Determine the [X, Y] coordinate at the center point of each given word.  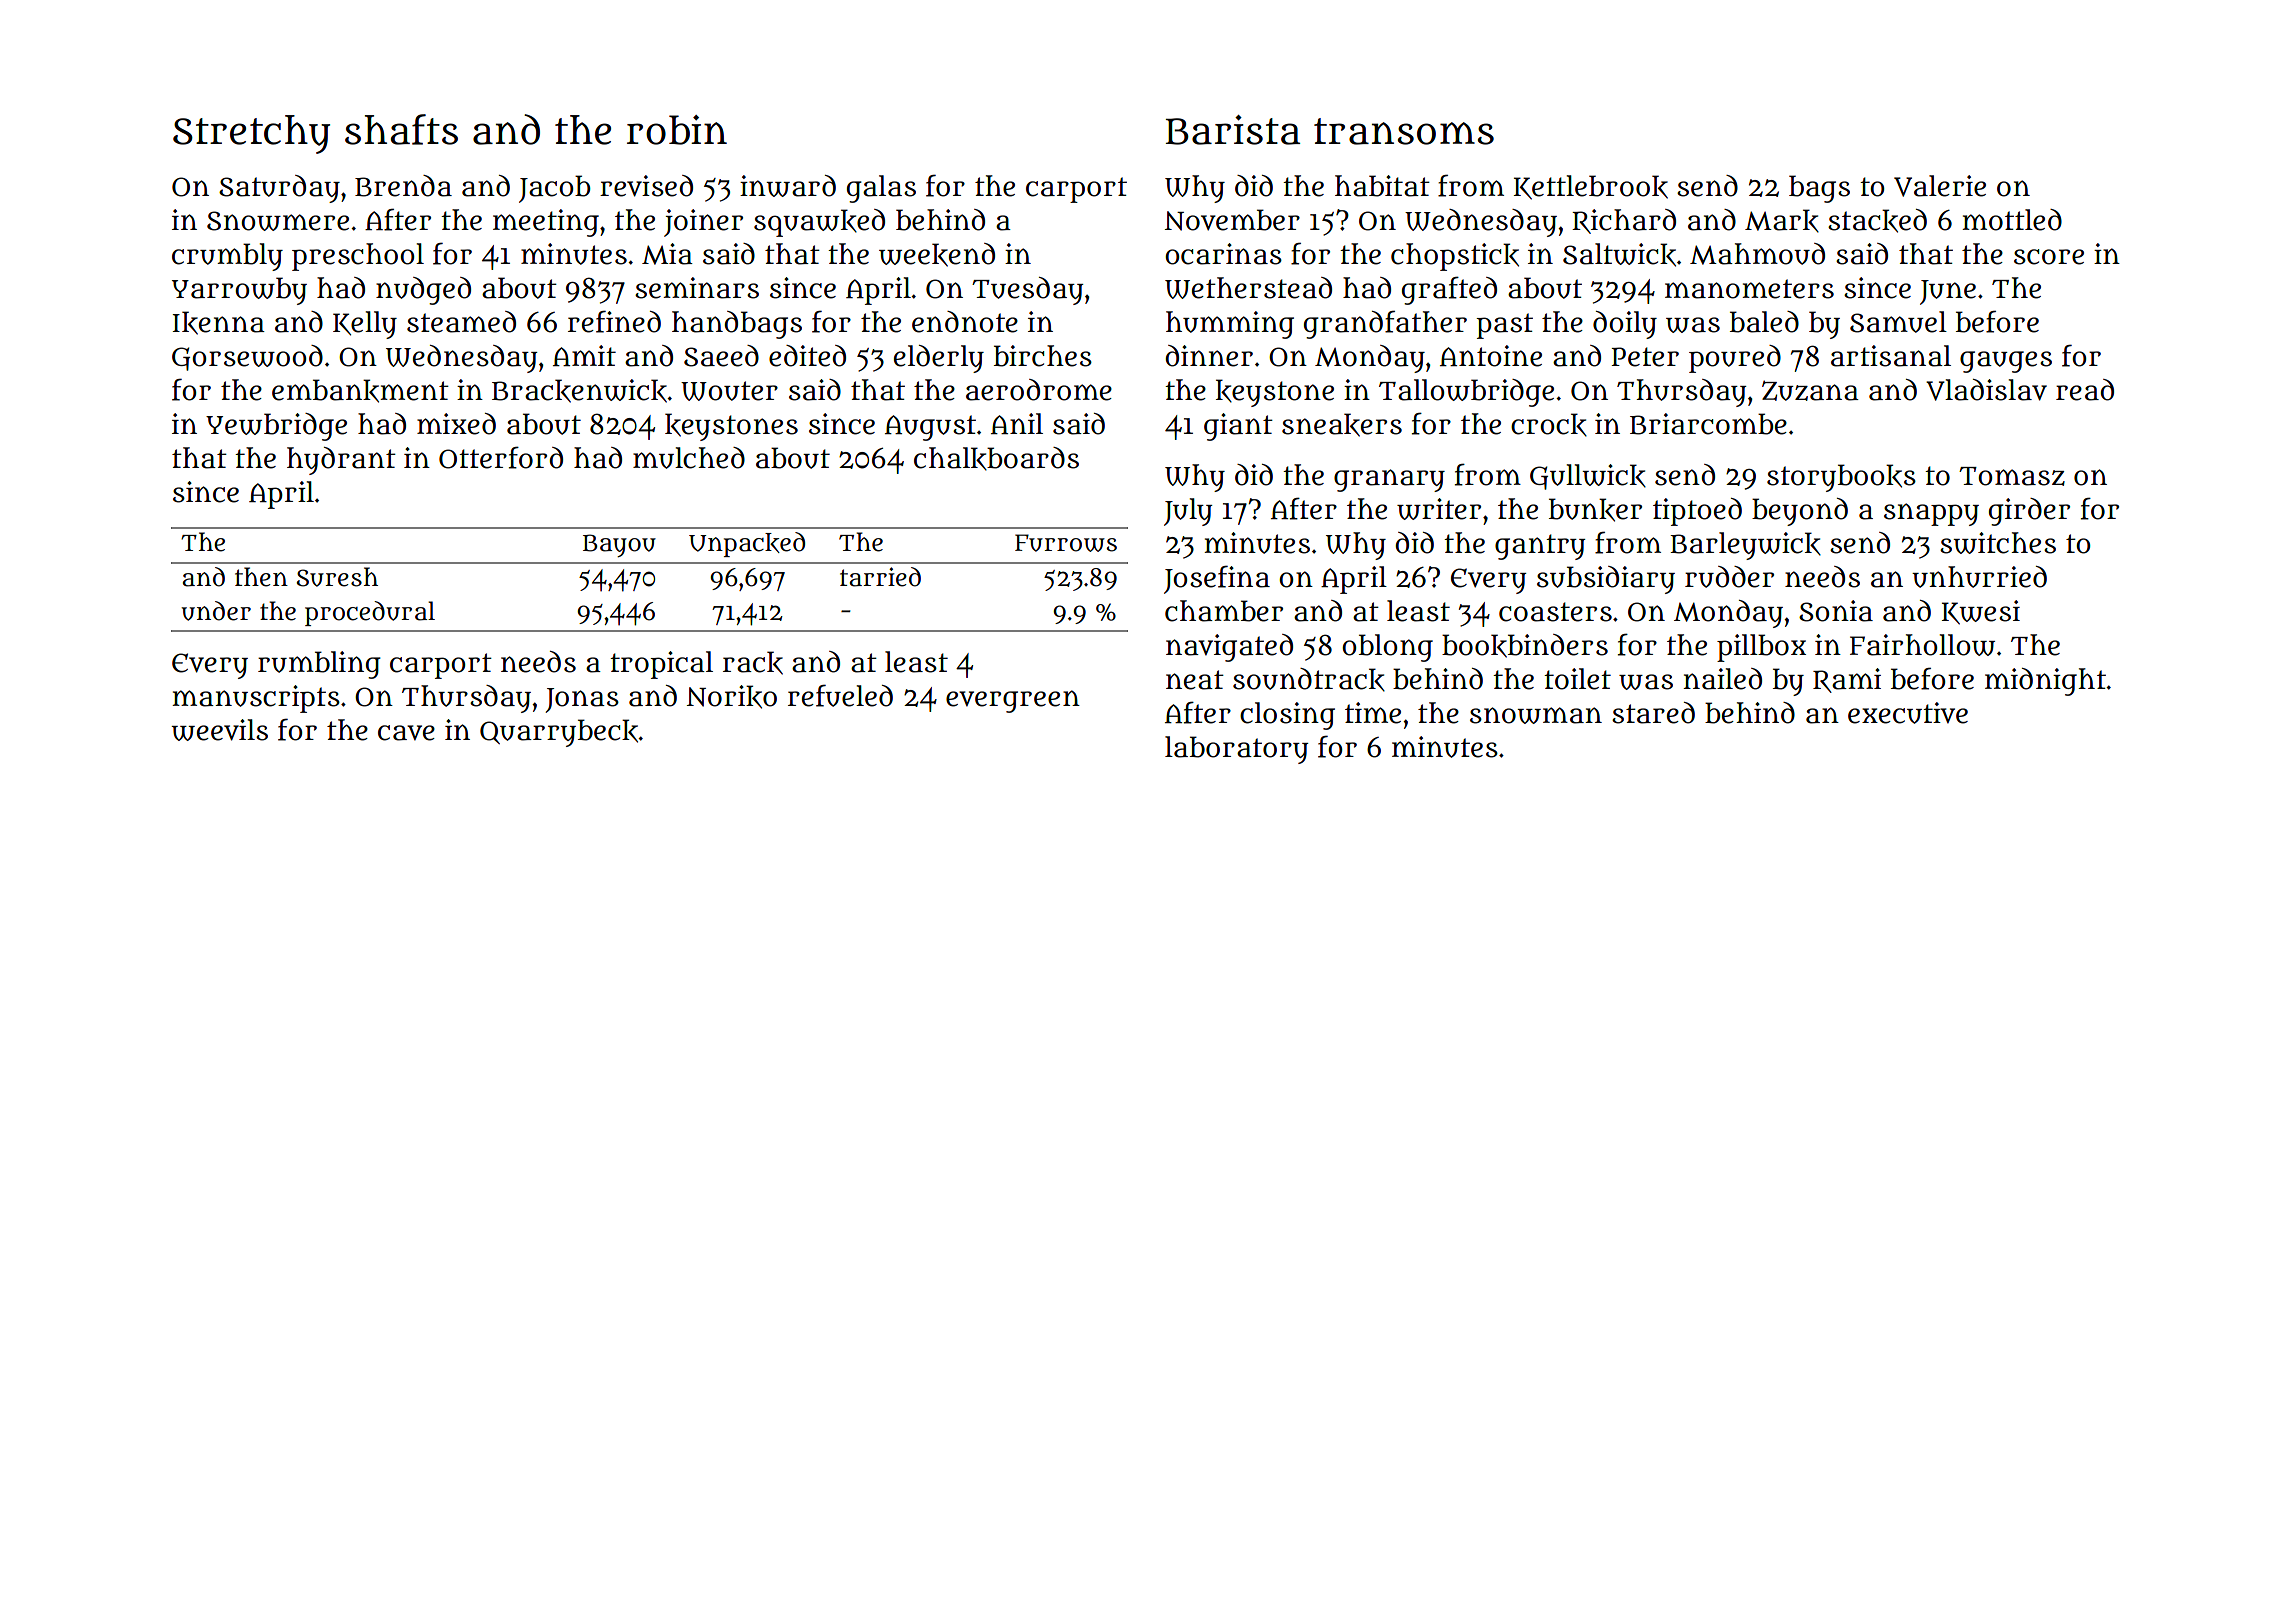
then [261, 577]
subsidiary [1606, 580]
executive [1908, 713]
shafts [401, 129]
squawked [819, 223]
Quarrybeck [559, 733]
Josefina [1217, 579]
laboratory [1237, 750]
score [2049, 257]
